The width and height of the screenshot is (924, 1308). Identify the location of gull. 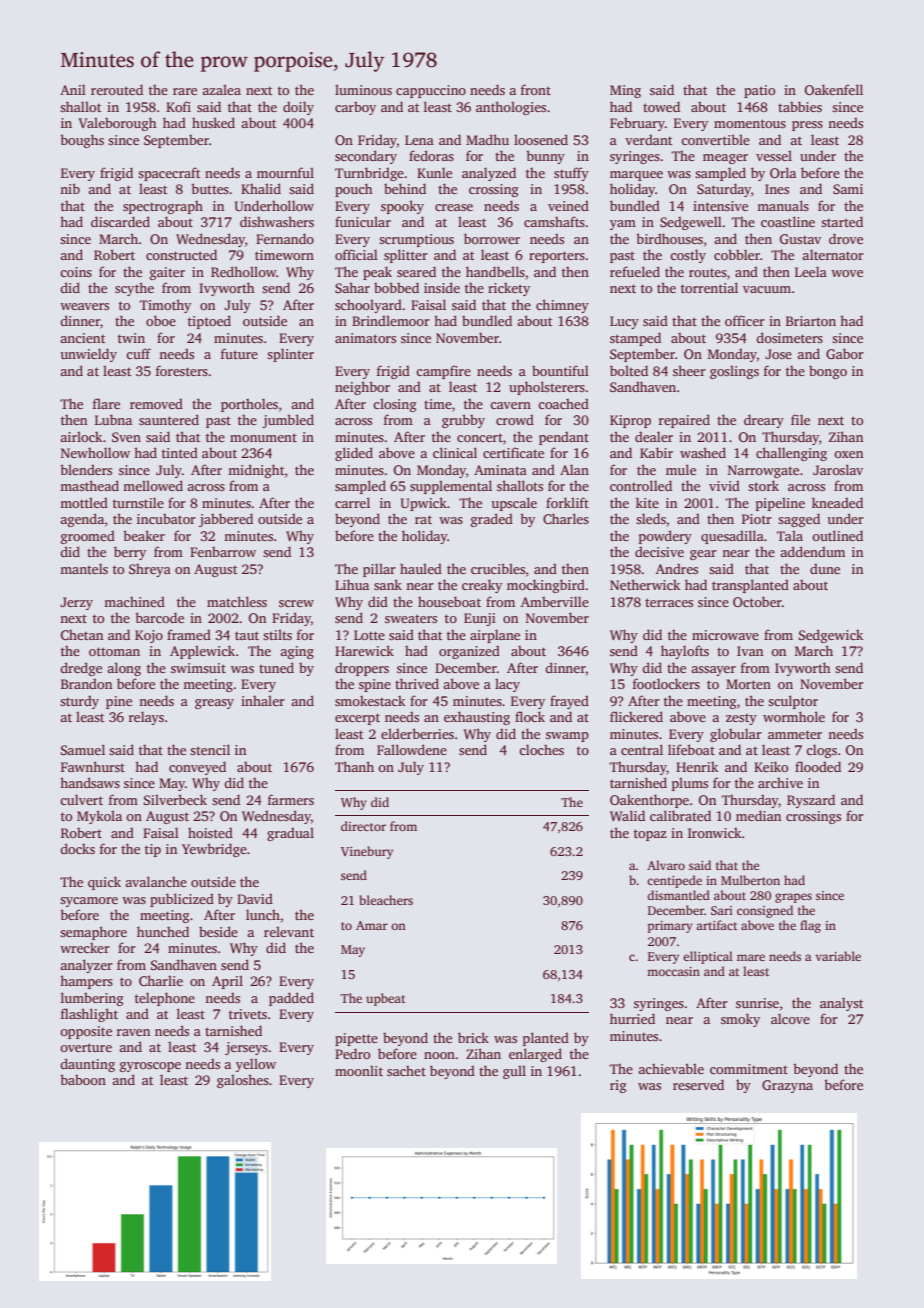
(514, 1072).
